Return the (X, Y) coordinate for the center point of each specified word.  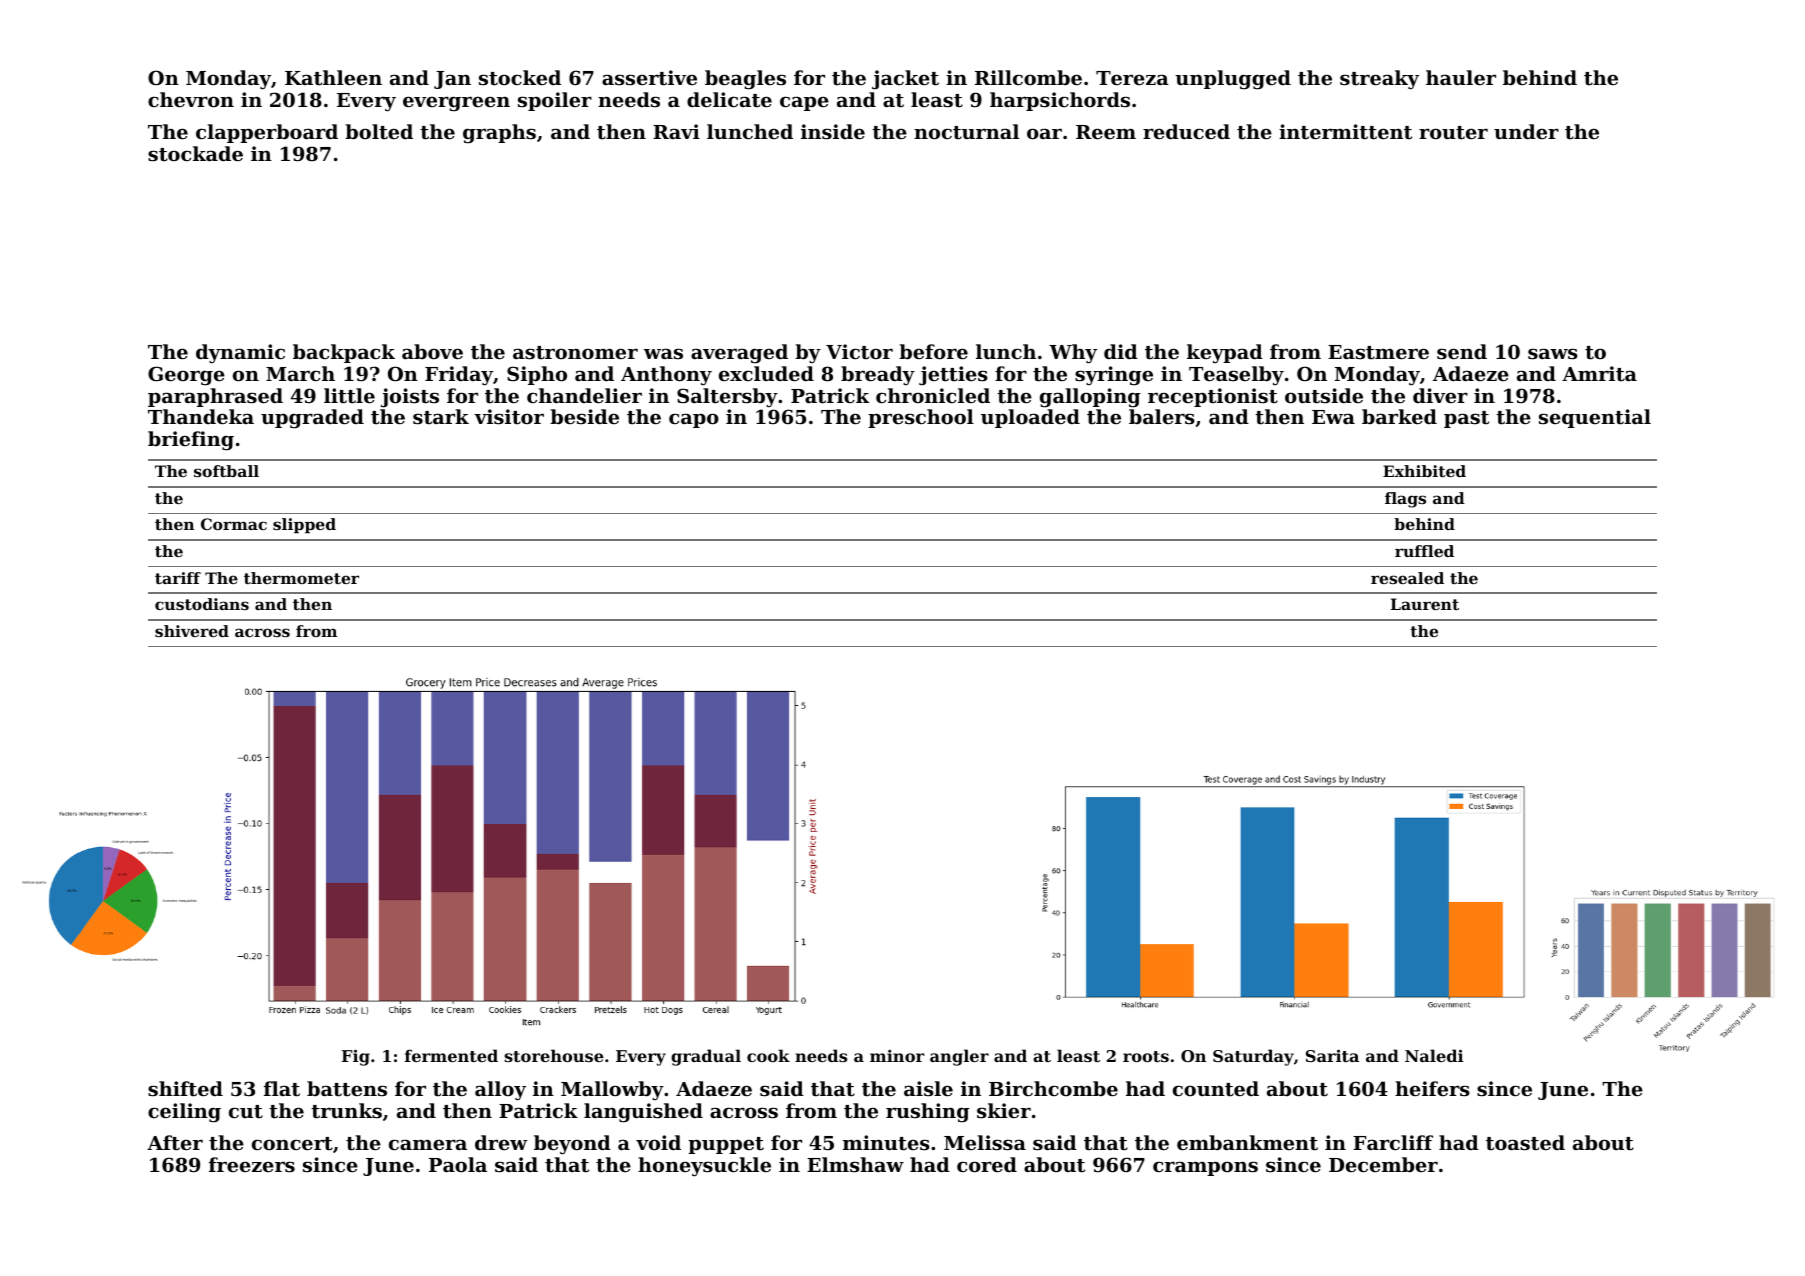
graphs (499, 134)
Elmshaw (855, 1165)
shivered (192, 631)
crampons (1205, 1168)
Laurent (1425, 604)
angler (959, 1057)
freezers (252, 1165)
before (933, 351)
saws (1553, 354)
